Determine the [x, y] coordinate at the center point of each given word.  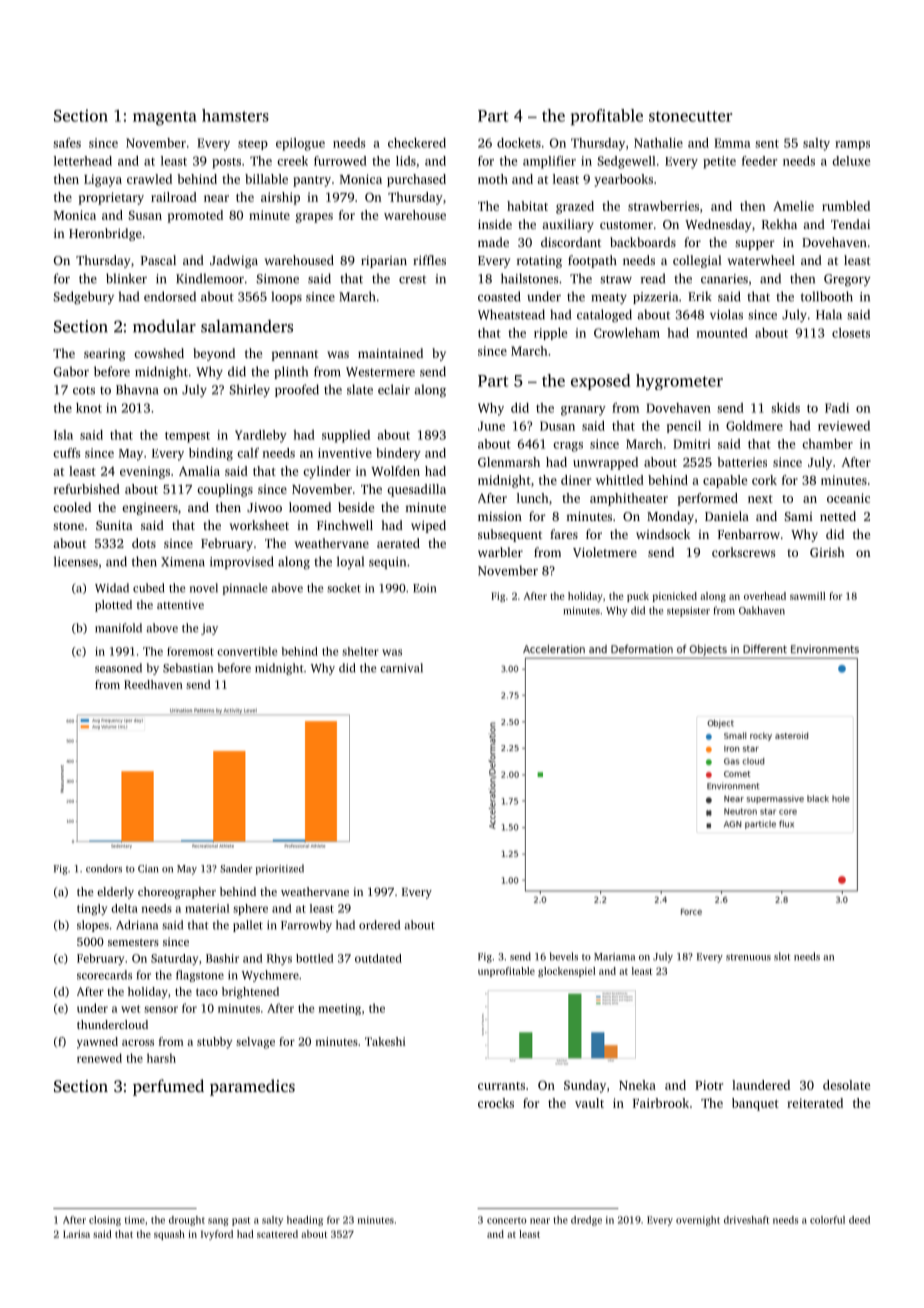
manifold [118, 628]
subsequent [510, 535]
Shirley [250, 390]
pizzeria [655, 298]
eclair [394, 389]
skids [785, 408]
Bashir [222, 958]
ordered [379, 925]
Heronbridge [105, 234]
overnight [698, 1221]
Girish [827, 552]
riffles [429, 260]
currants [501, 1086]
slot [782, 956]
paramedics [252, 1087]
